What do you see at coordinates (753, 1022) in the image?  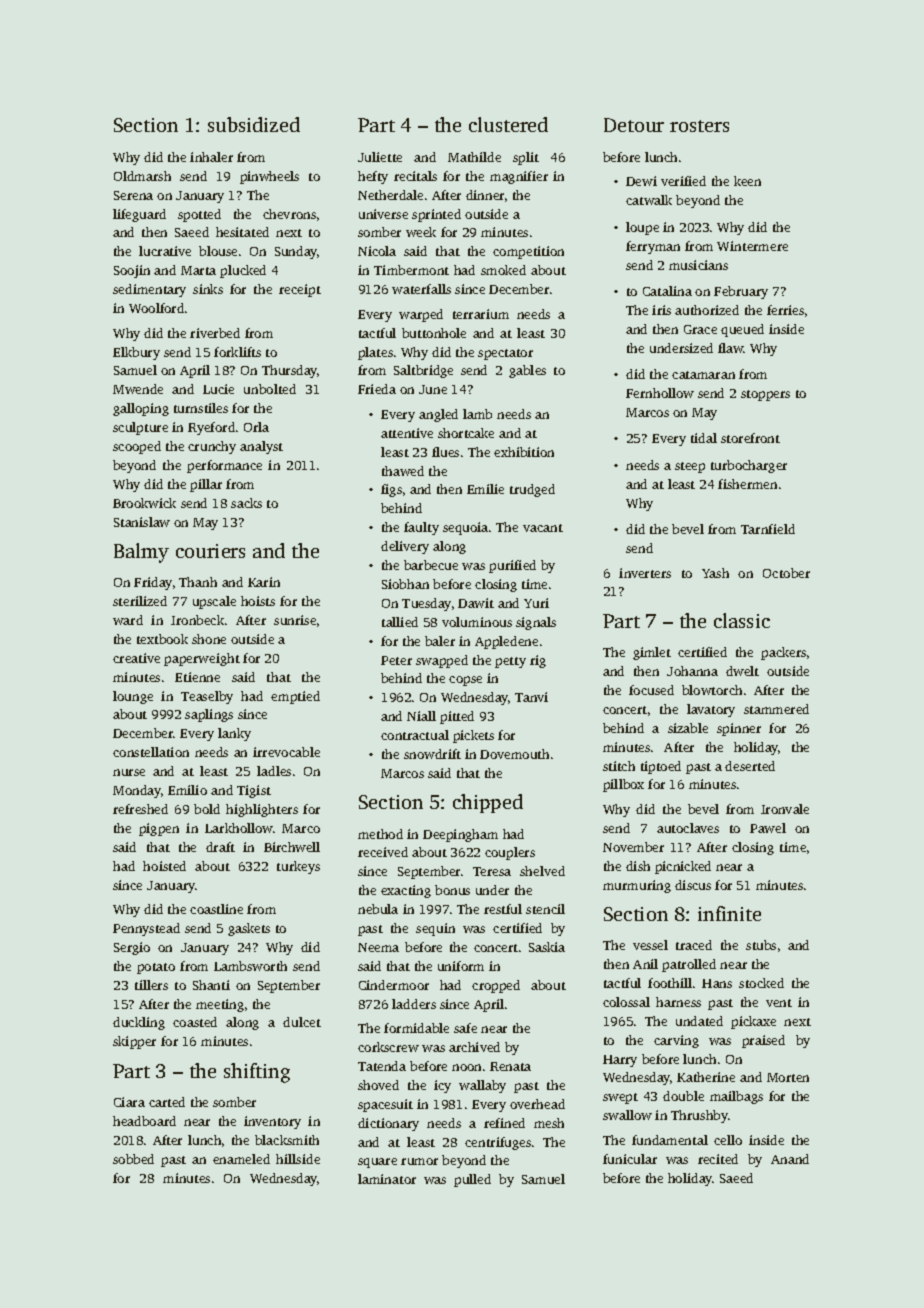 I see `pickaxe` at bounding box center [753, 1022].
